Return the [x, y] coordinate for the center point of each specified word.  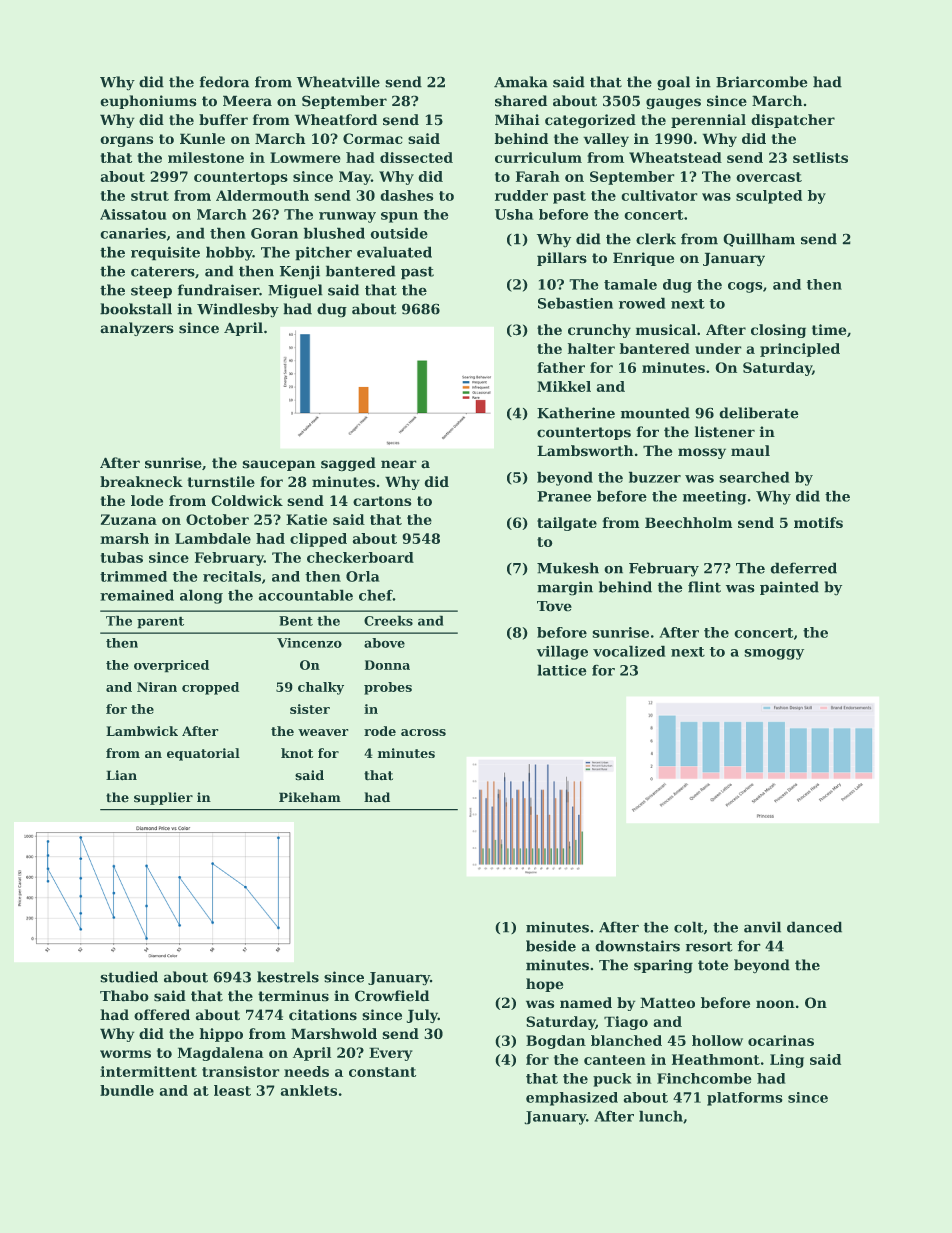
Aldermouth [262, 195]
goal [673, 83]
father [561, 367]
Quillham [759, 240]
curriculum [538, 157]
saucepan [279, 465]
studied [129, 977]
